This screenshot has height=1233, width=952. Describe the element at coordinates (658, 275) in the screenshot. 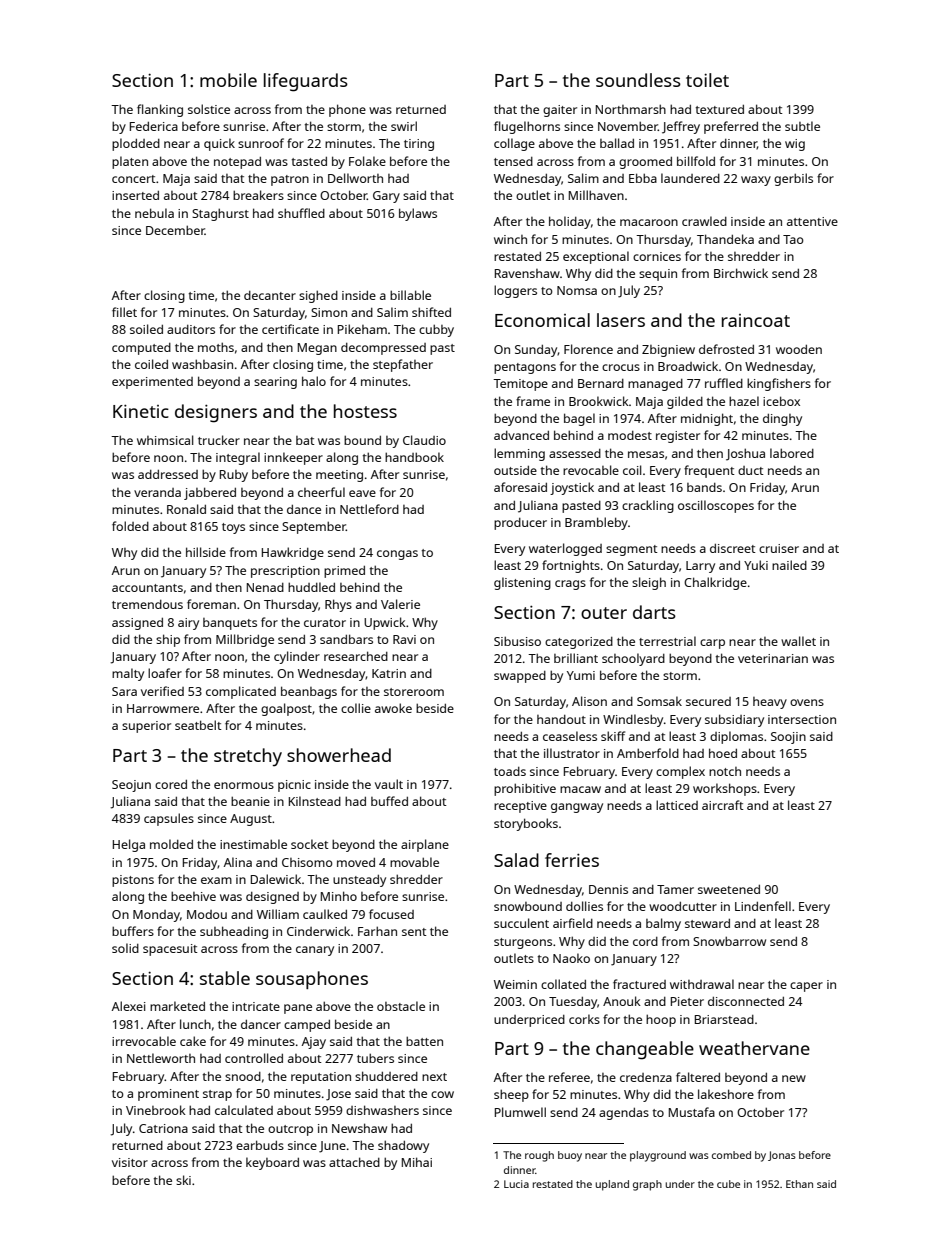

I see `sequin` at that location.
